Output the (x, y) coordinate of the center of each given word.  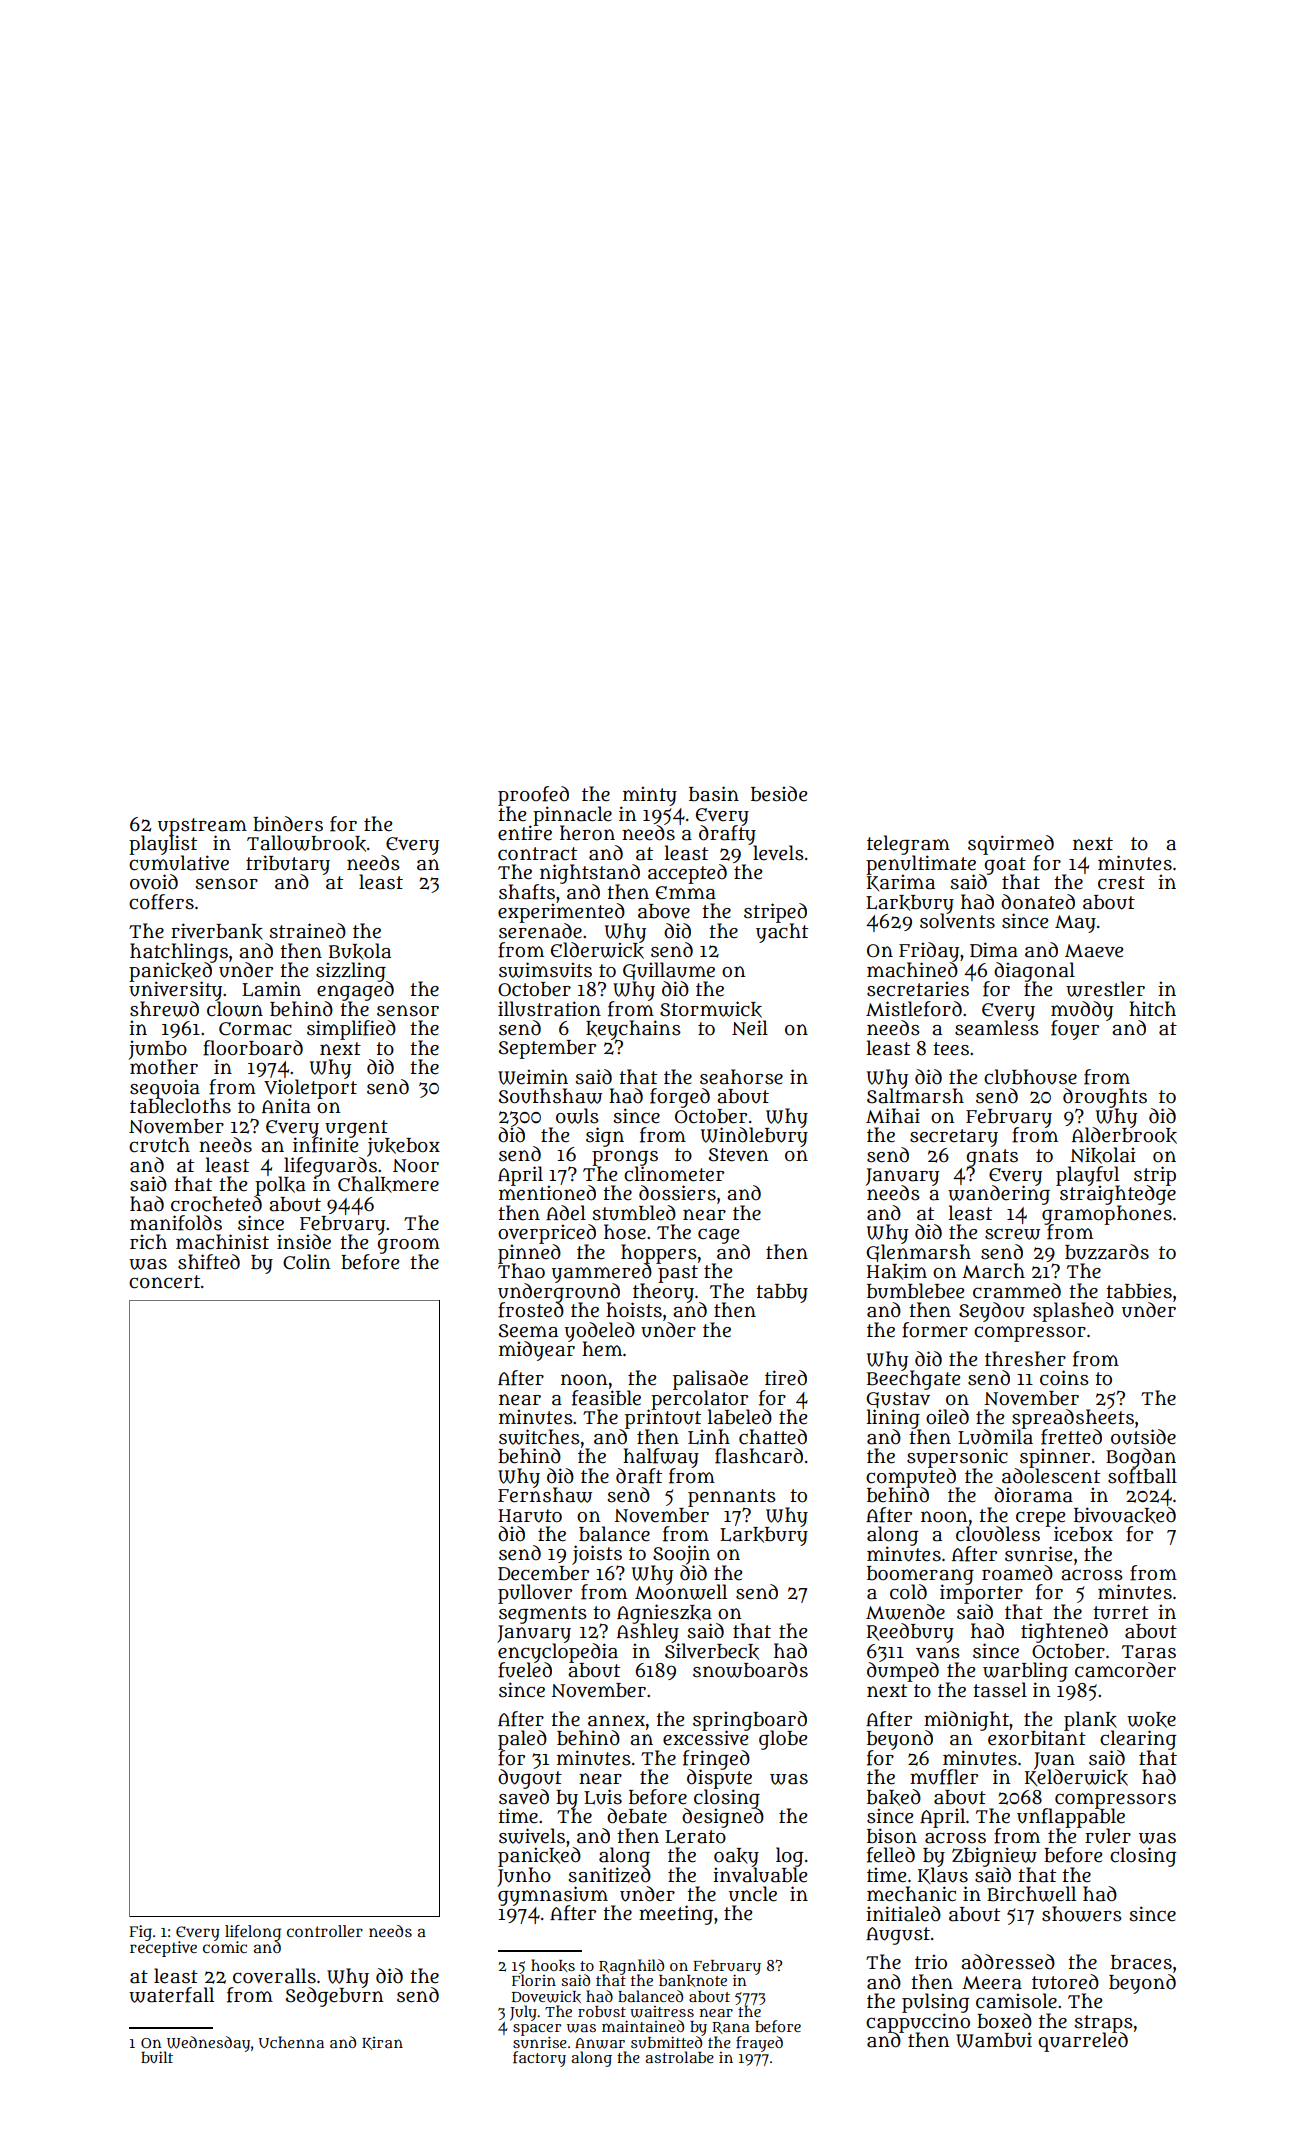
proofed (533, 796)
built (157, 2057)
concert (164, 1282)
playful (1088, 1176)
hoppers (659, 1253)
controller (325, 1931)
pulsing (935, 2003)
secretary (954, 1138)
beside (779, 794)
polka (280, 1186)
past (678, 1274)
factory (539, 2059)
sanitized (610, 1875)
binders (288, 824)
